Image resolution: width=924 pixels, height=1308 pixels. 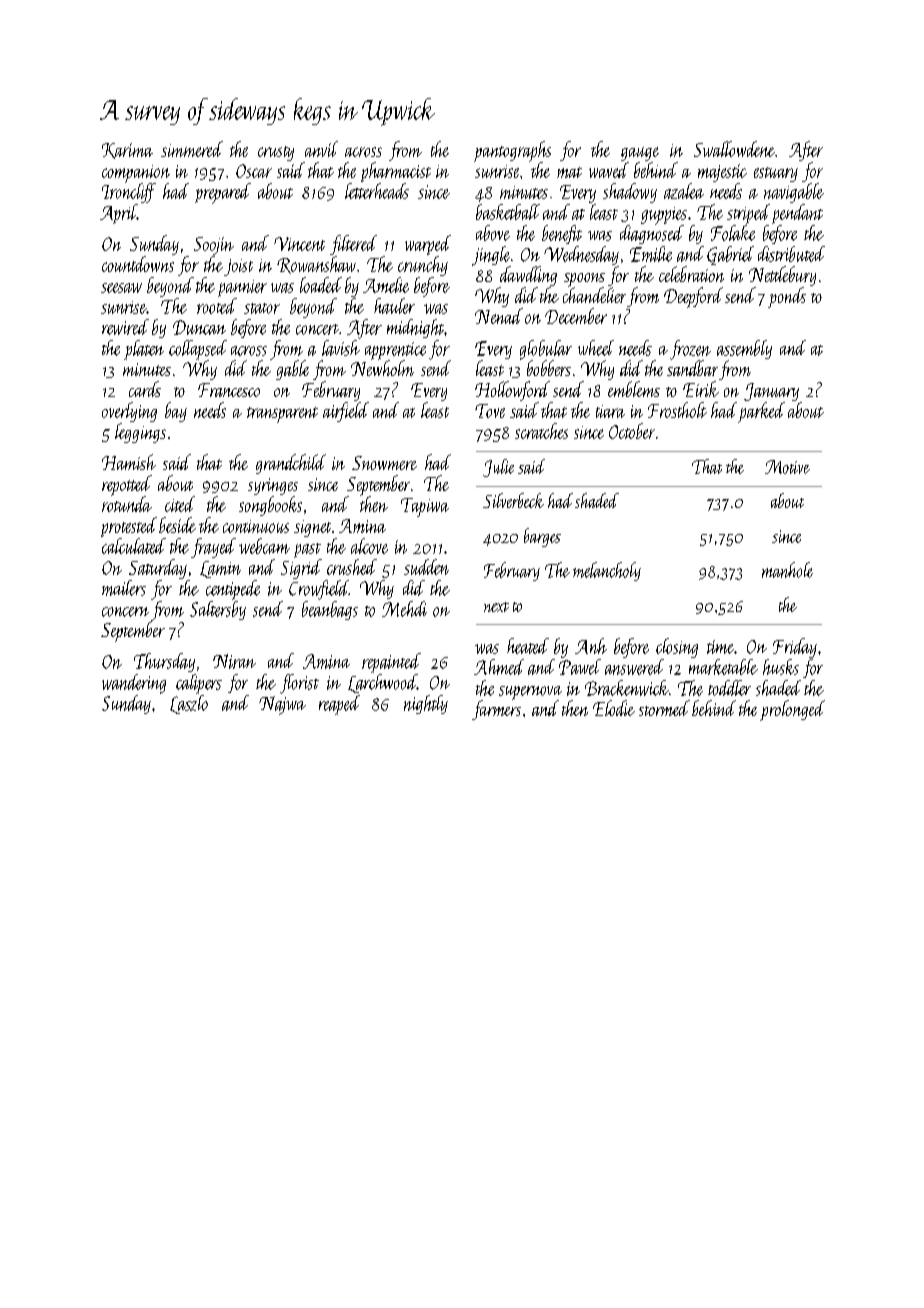 What do you see at coordinates (734, 149) in the document?
I see `Swallowdene` at bounding box center [734, 149].
